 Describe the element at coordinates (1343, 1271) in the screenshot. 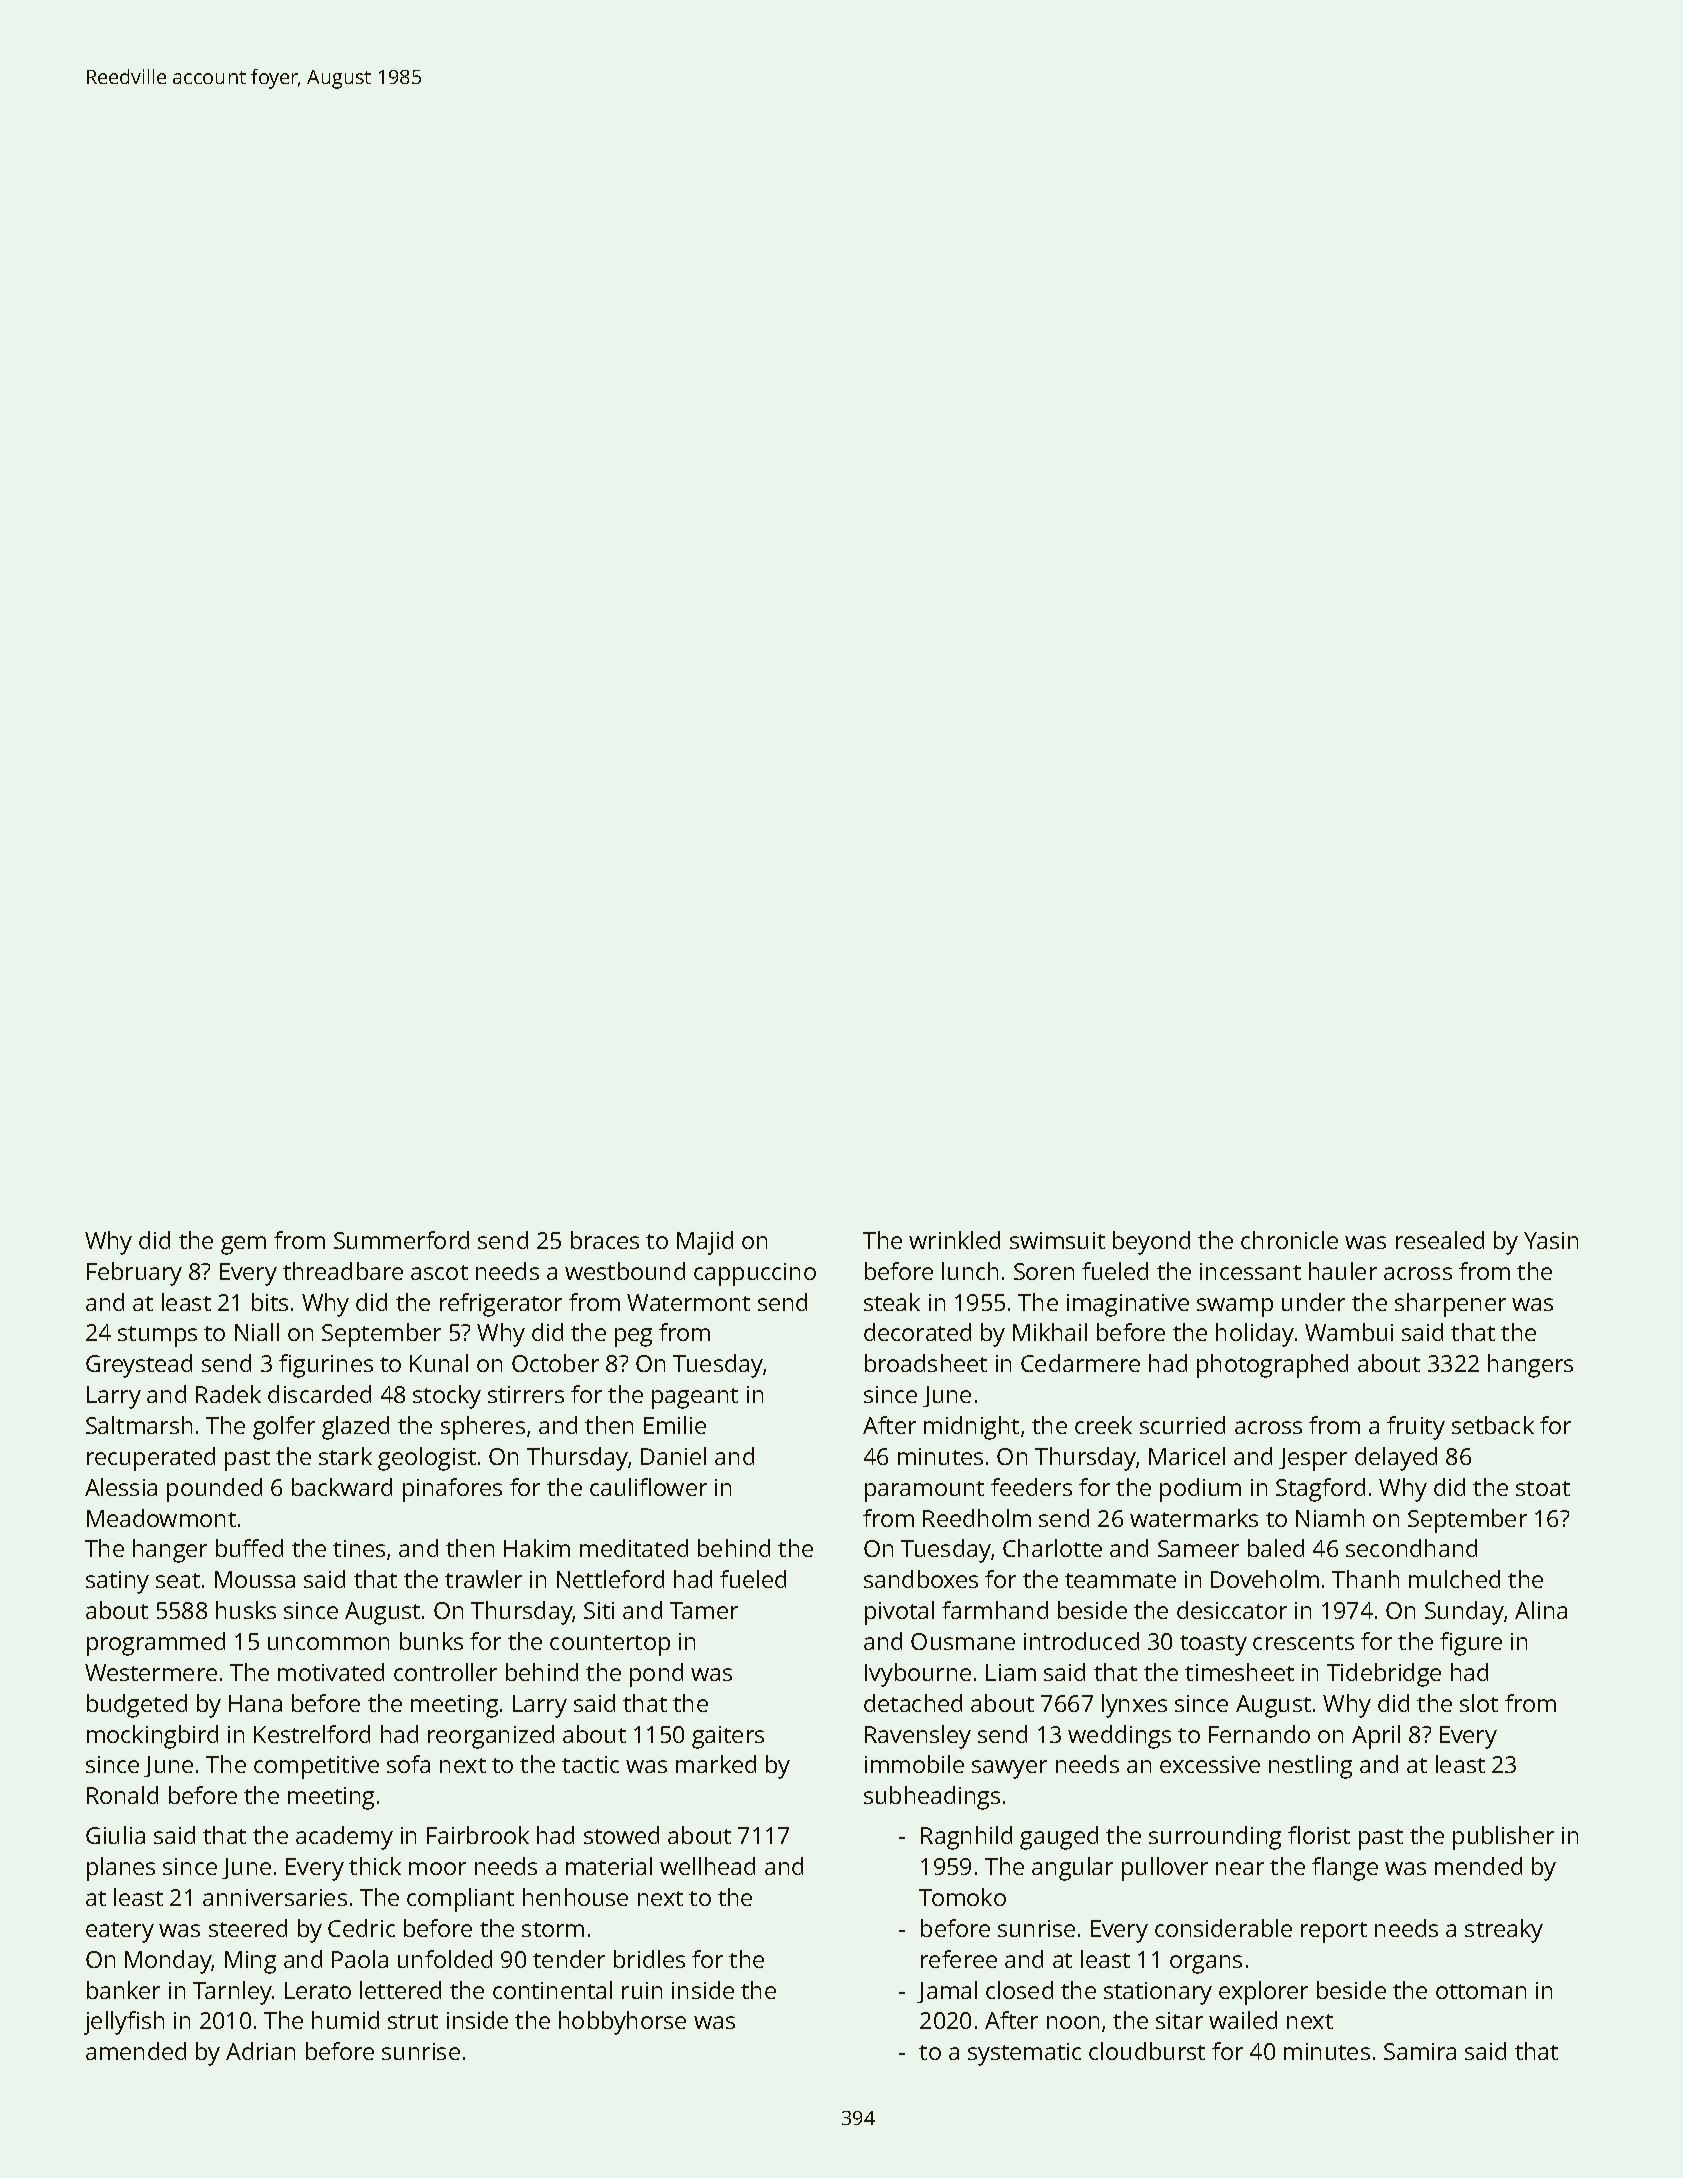

I see `hauler` at that location.
